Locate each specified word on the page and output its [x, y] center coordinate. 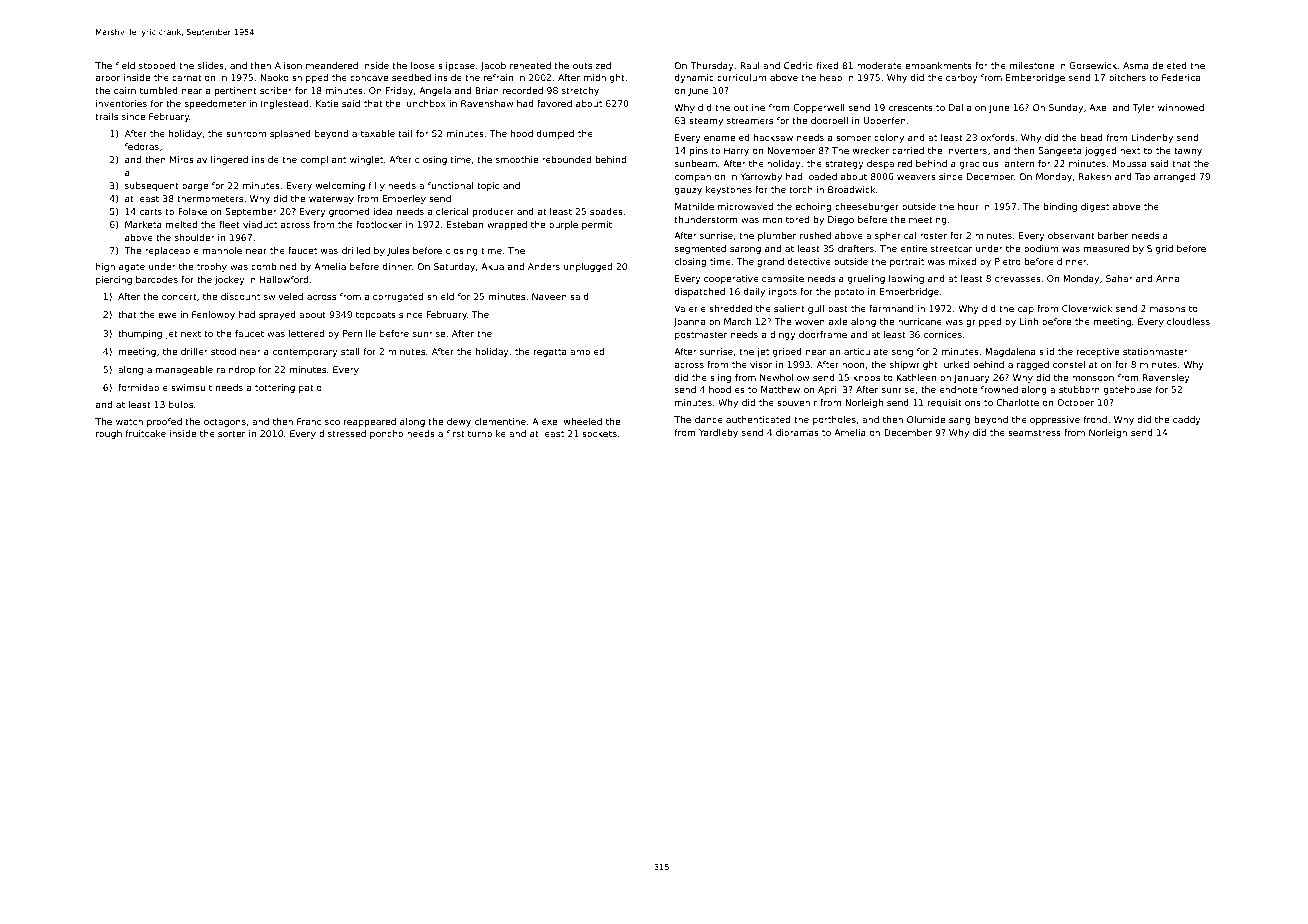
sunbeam [696, 163]
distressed [342, 433]
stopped [157, 66]
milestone [1032, 65]
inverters [966, 150]
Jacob [493, 66]
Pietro [1008, 261]
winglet [366, 160]
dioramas [797, 432]
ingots [783, 292]
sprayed [277, 315]
